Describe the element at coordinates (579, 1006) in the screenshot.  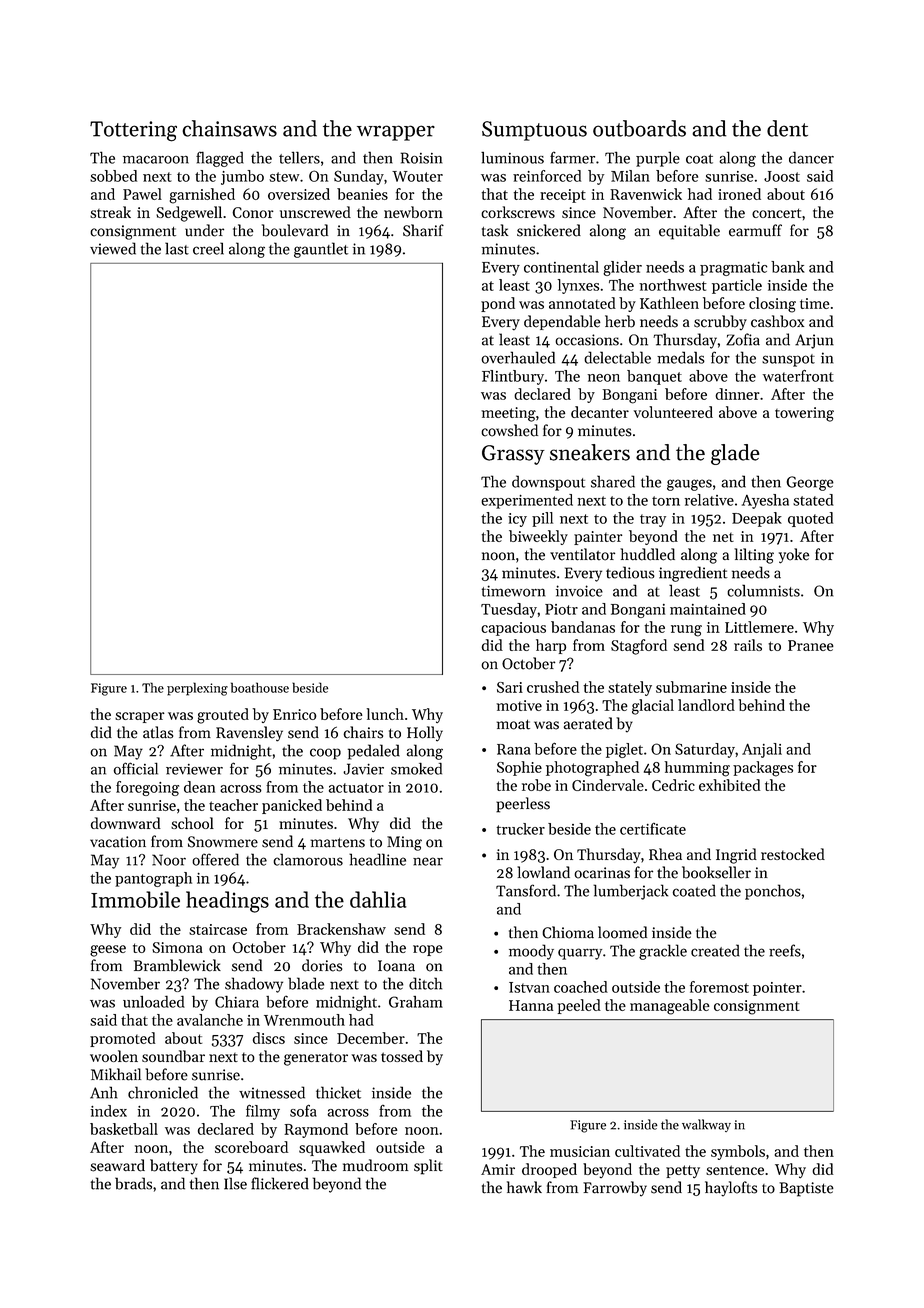
I see `peeled` at that location.
